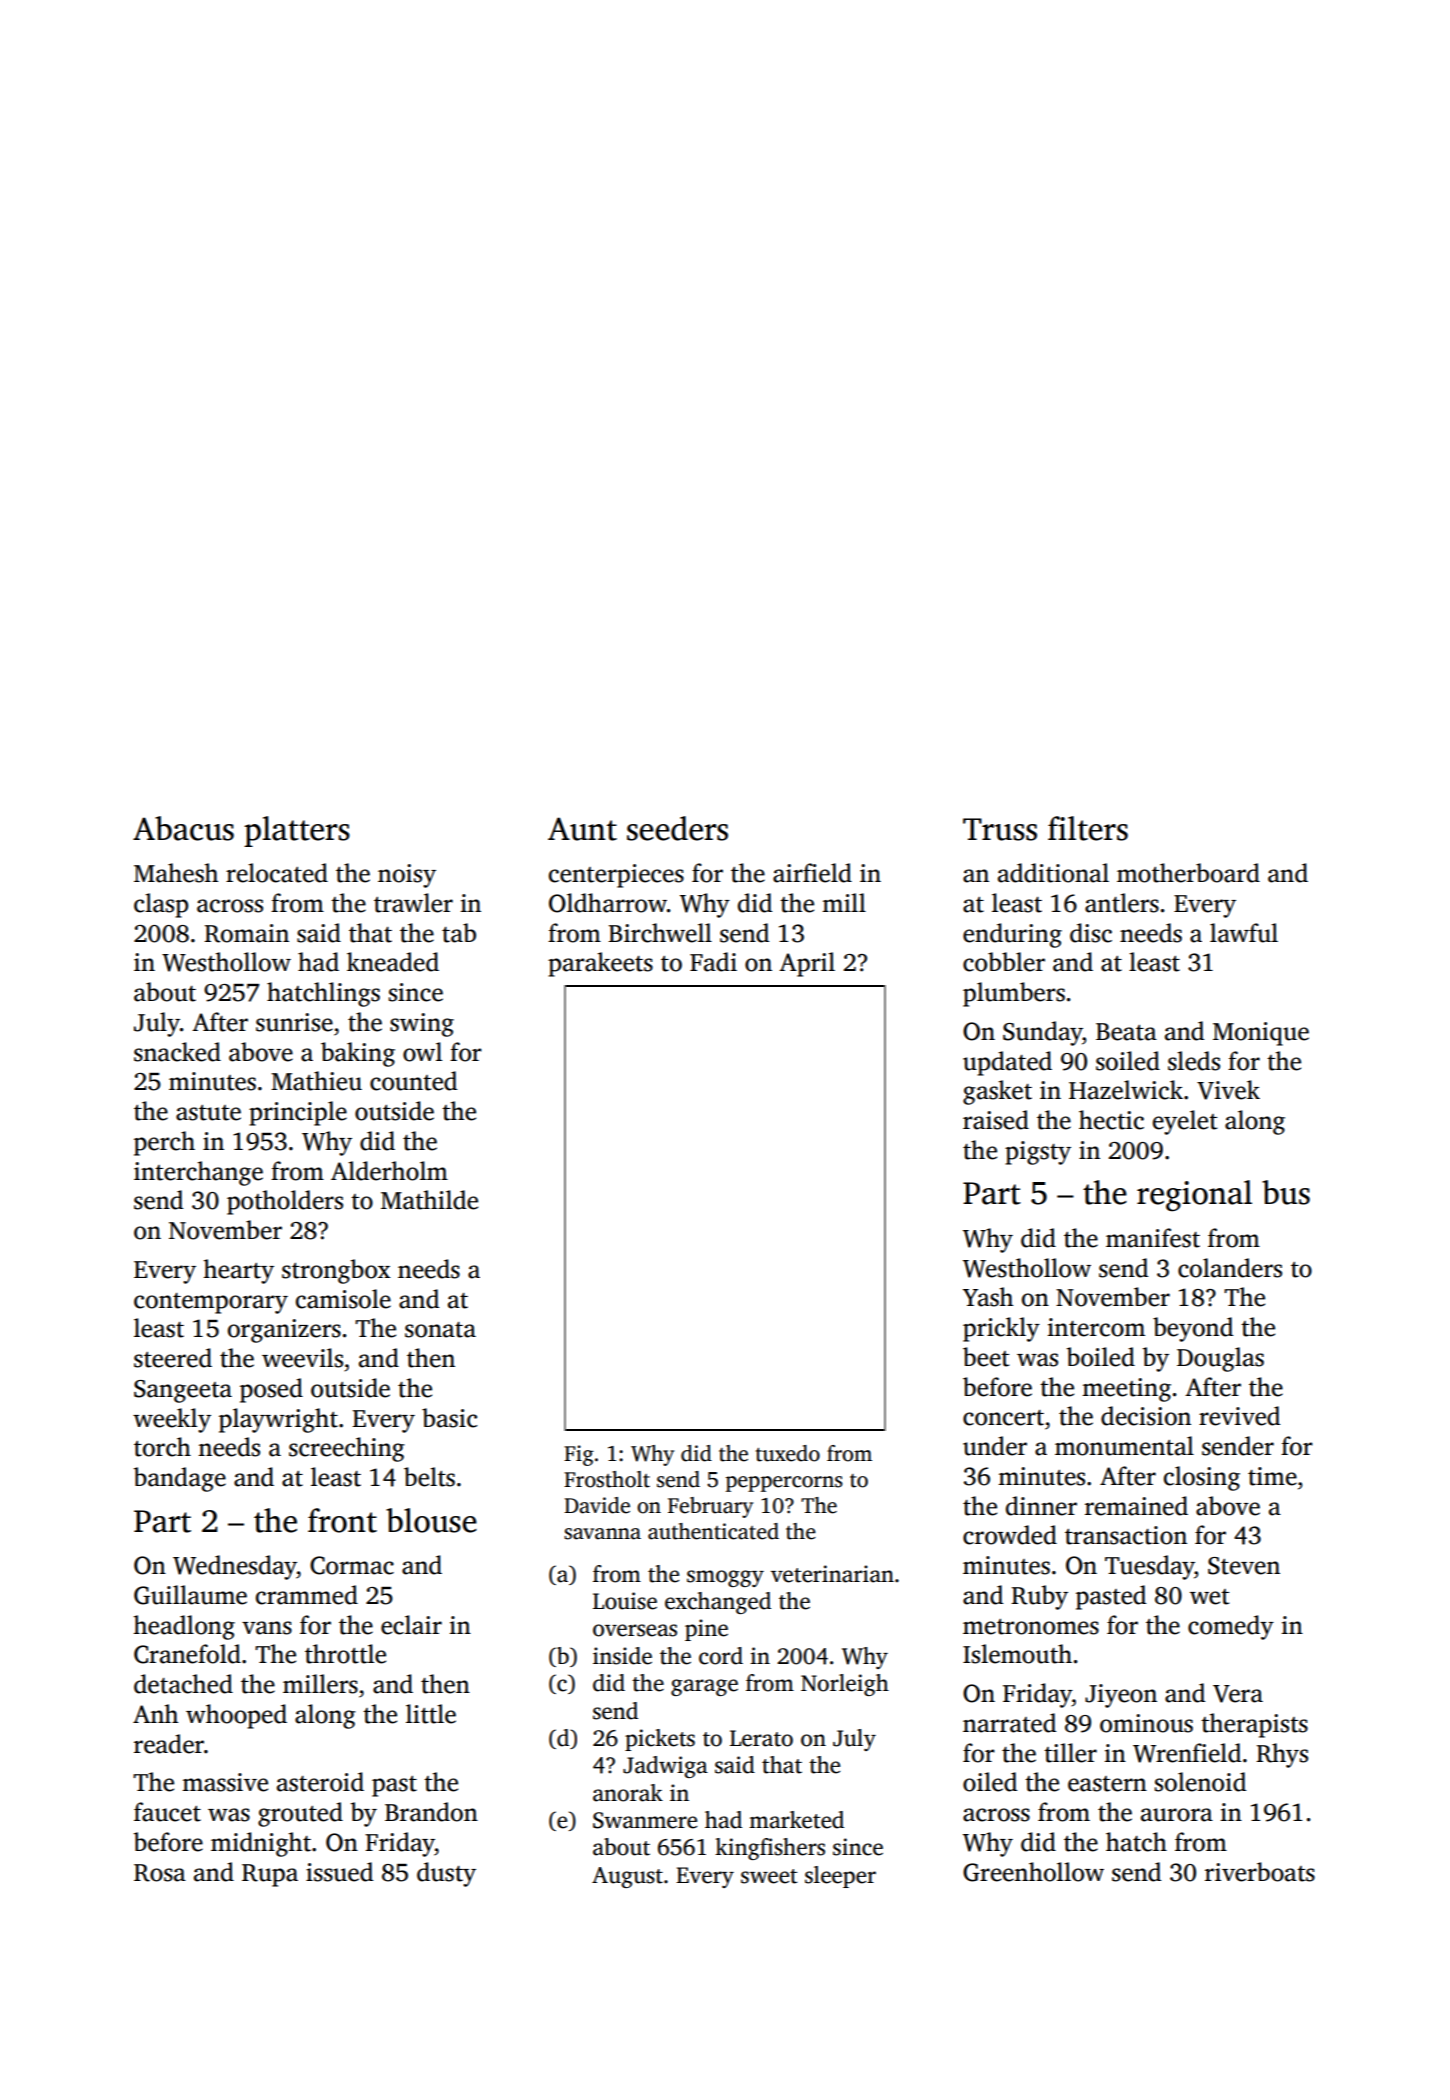  I want to click on Rosa, so click(160, 1873).
